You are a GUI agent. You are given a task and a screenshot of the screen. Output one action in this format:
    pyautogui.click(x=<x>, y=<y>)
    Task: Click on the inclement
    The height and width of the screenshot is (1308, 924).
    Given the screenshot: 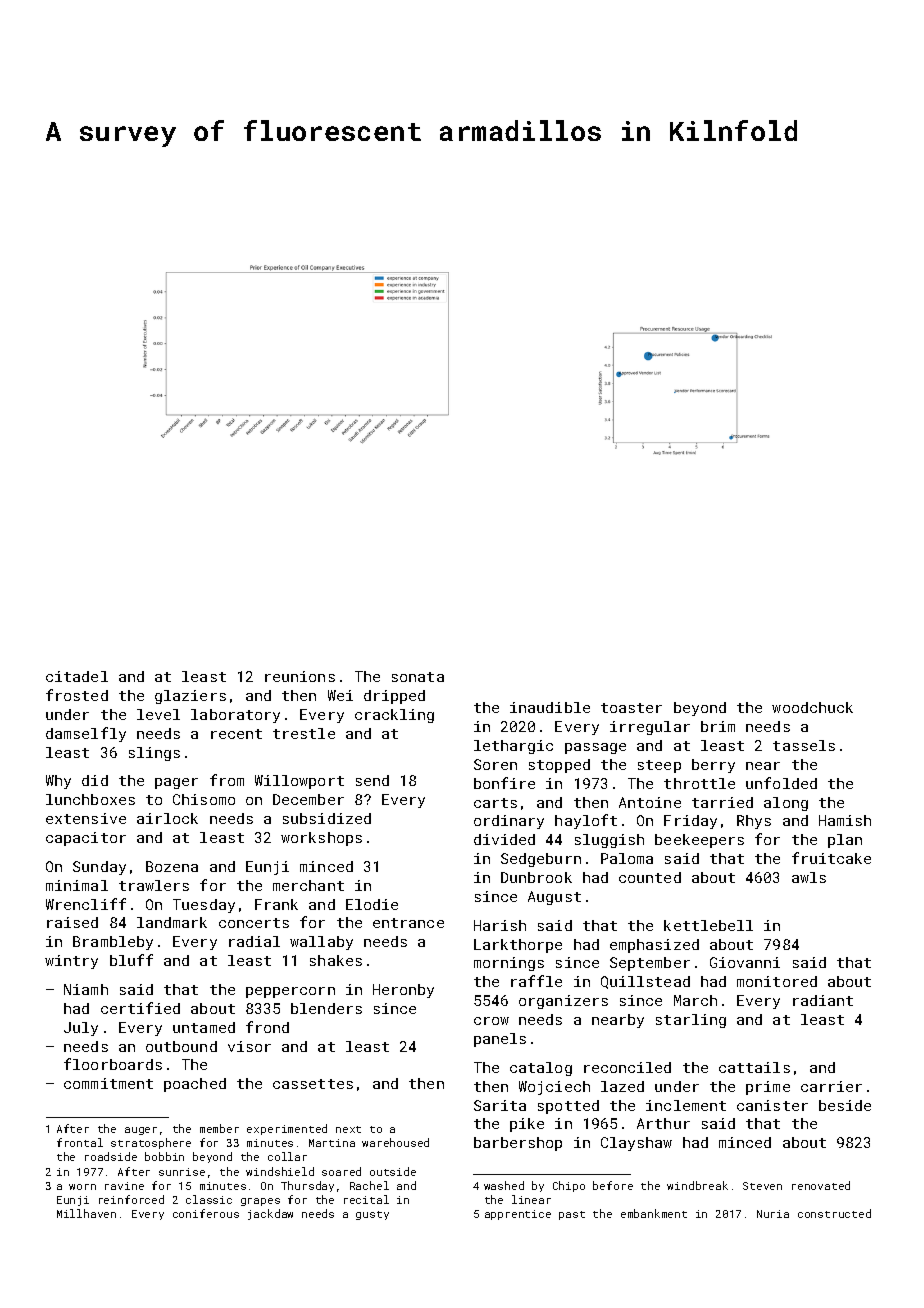 What is the action you would take?
    pyautogui.click(x=686, y=1105)
